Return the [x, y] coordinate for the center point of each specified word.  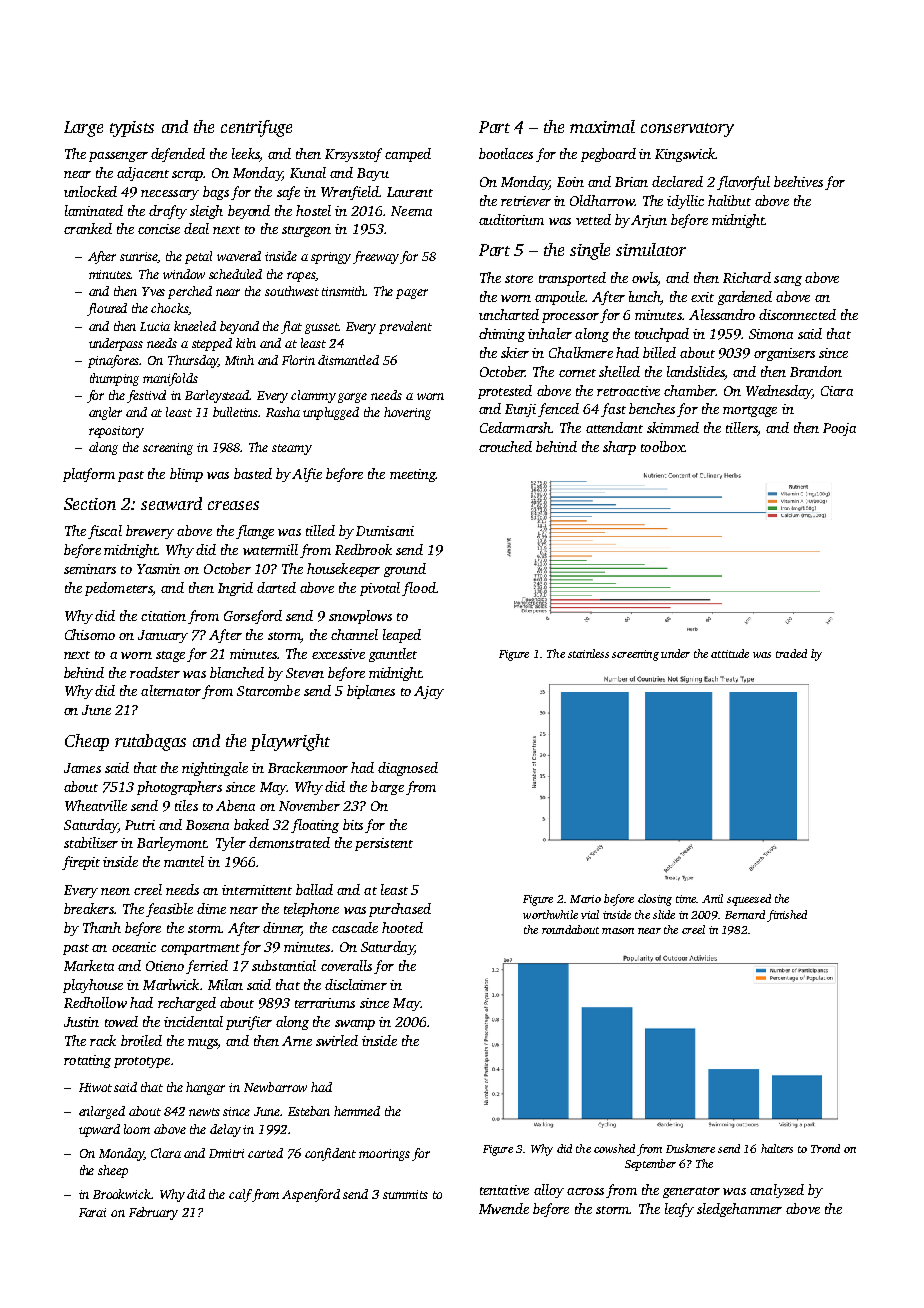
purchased [400, 910]
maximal [602, 126]
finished [787, 916]
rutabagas [150, 742]
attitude [730, 653]
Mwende [504, 1208]
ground [405, 570]
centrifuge [256, 128]
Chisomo [90, 634]
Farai [92, 1212]
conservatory [687, 130]
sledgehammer [739, 1210]
